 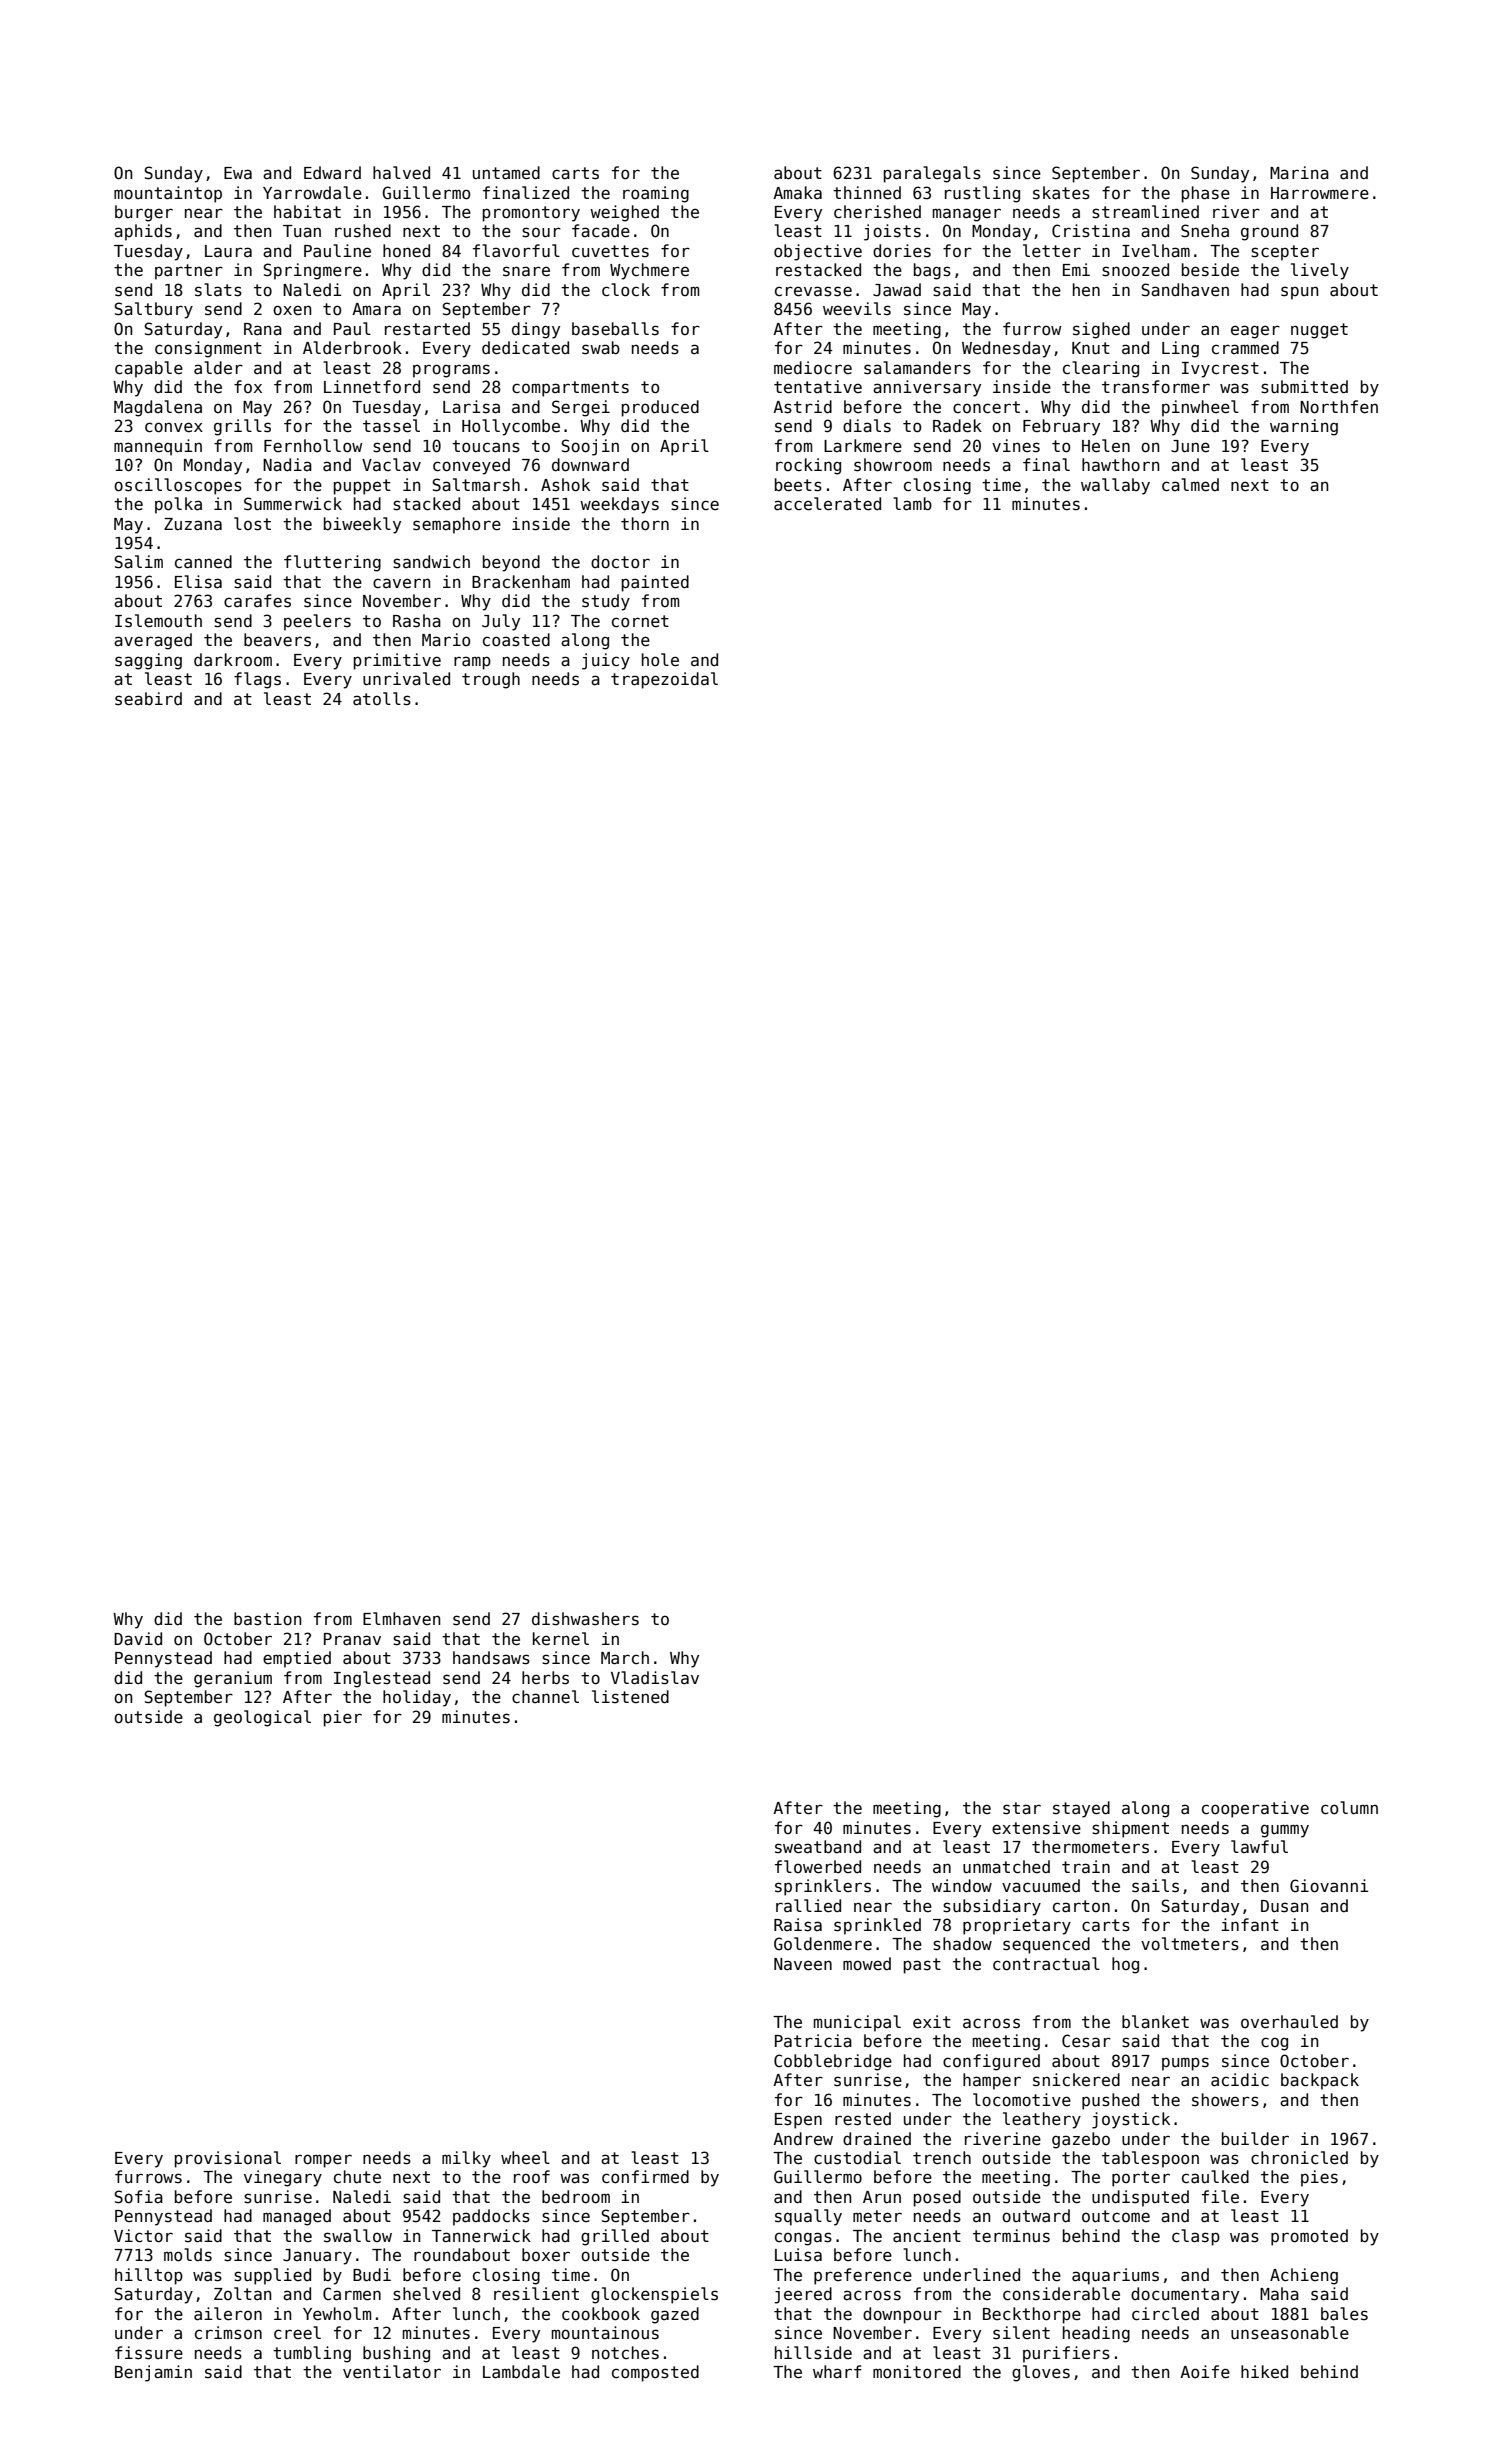 I want to click on ventilator, so click(x=392, y=2372).
